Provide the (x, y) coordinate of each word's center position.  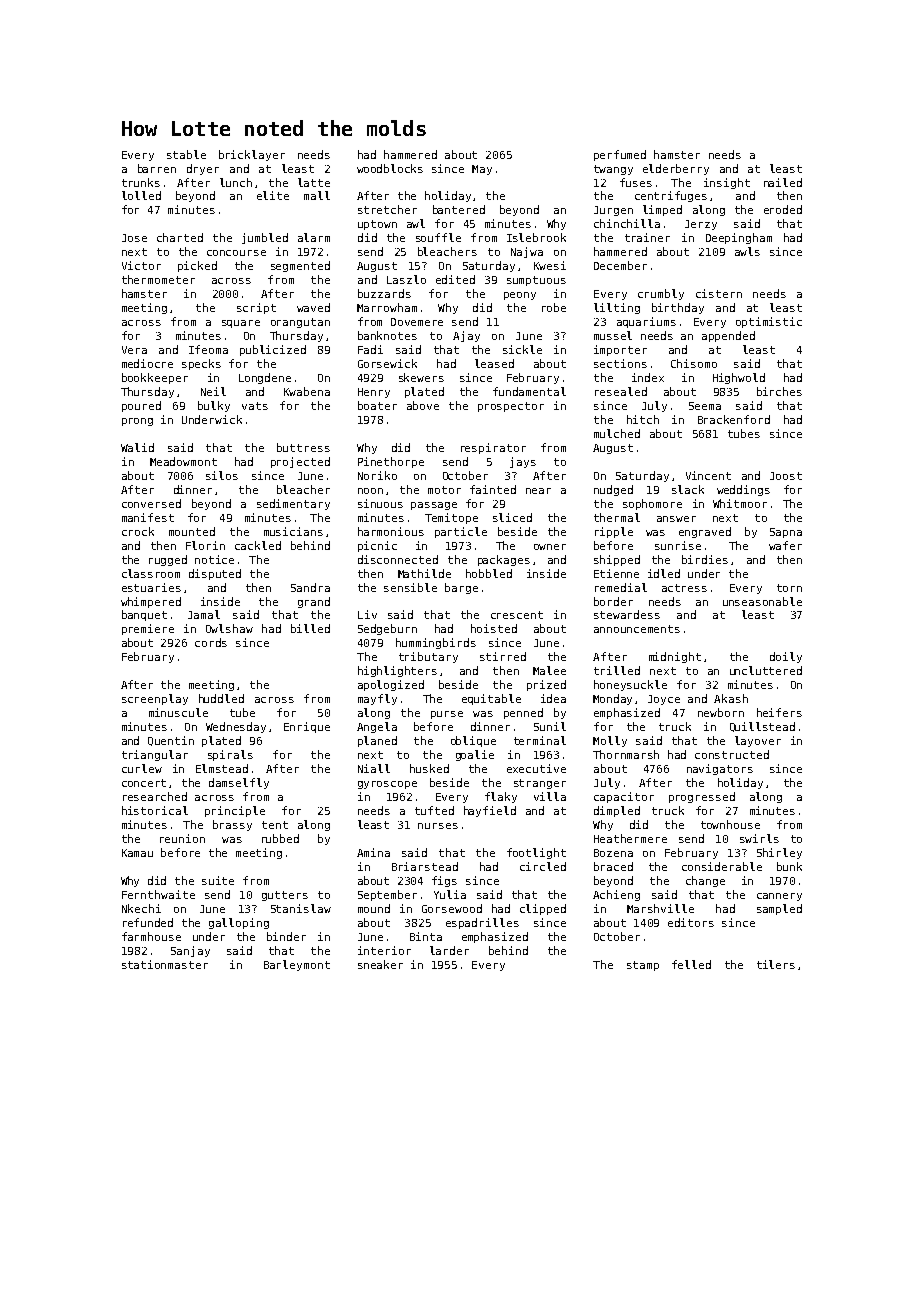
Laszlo (406, 279)
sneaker (380, 964)
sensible (410, 587)
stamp (643, 966)
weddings (743, 490)
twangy (613, 170)
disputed (215, 574)
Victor (141, 265)
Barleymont (297, 965)
